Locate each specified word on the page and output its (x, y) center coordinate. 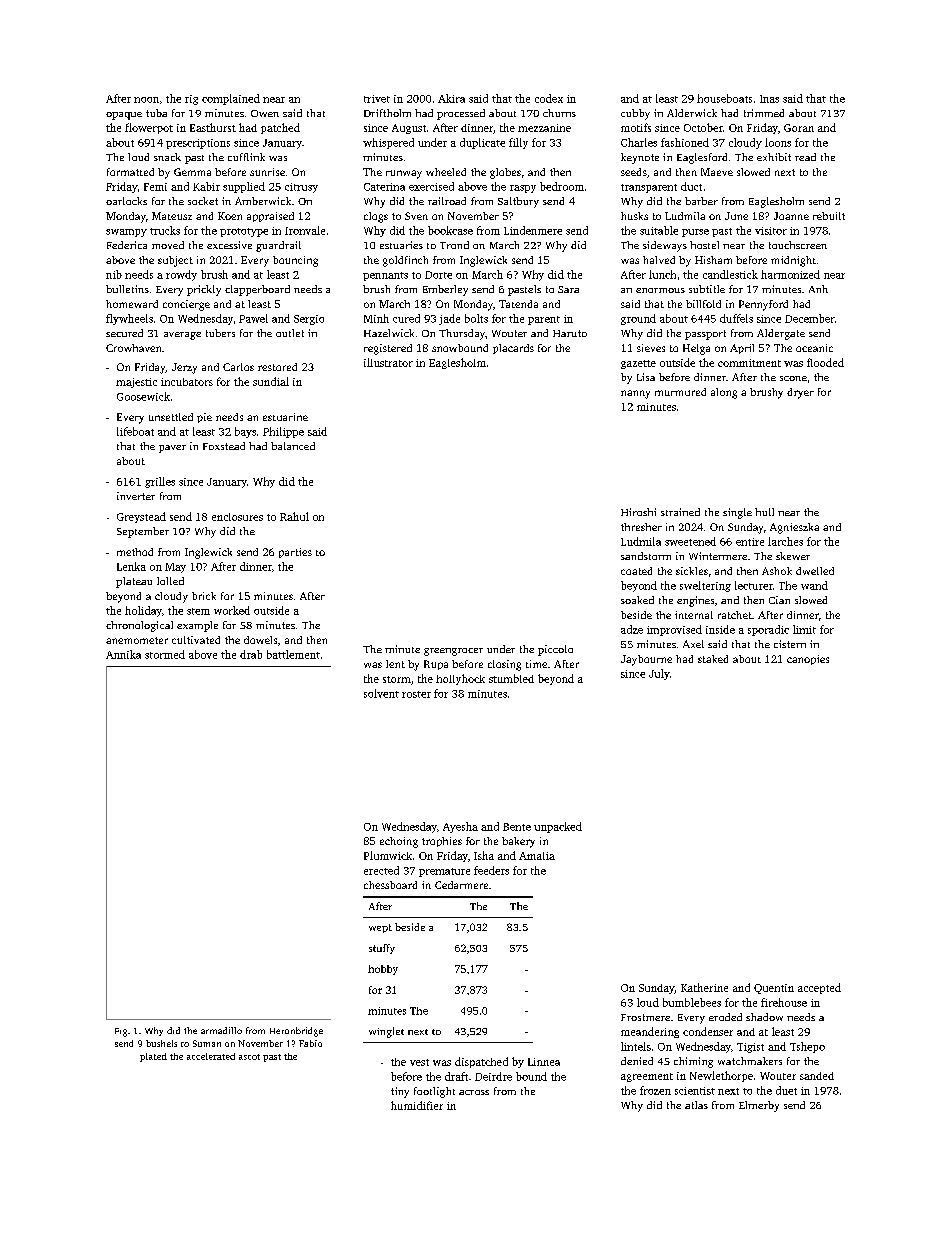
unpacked (558, 827)
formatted (130, 172)
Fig (121, 1032)
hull (764, 512)
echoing (399, 842)
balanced (293, 446)
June (736, 216)
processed (461, 114)
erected (381, 870)
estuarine (285, 417)
